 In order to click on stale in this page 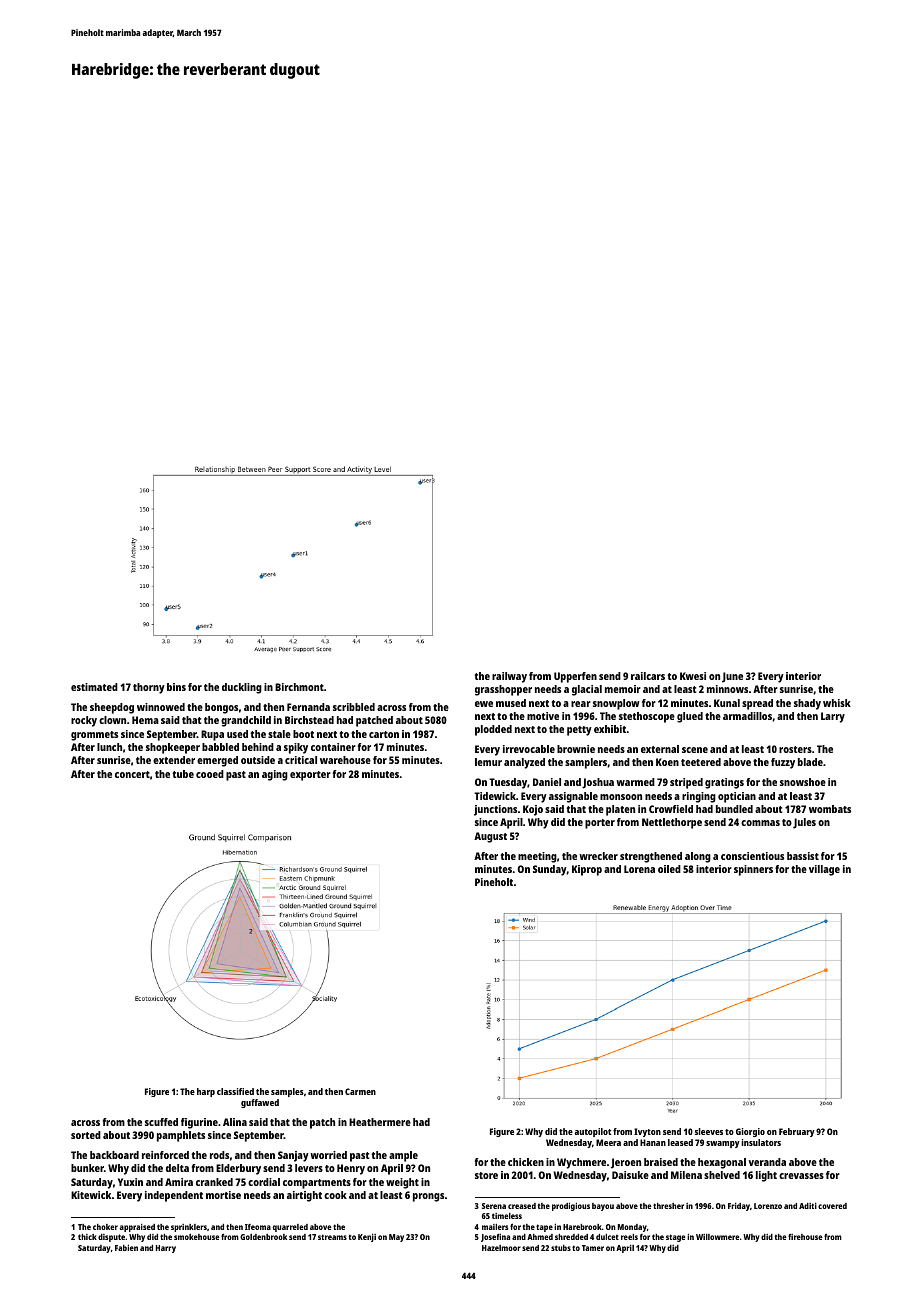, I will do `click(279, 734)`.
